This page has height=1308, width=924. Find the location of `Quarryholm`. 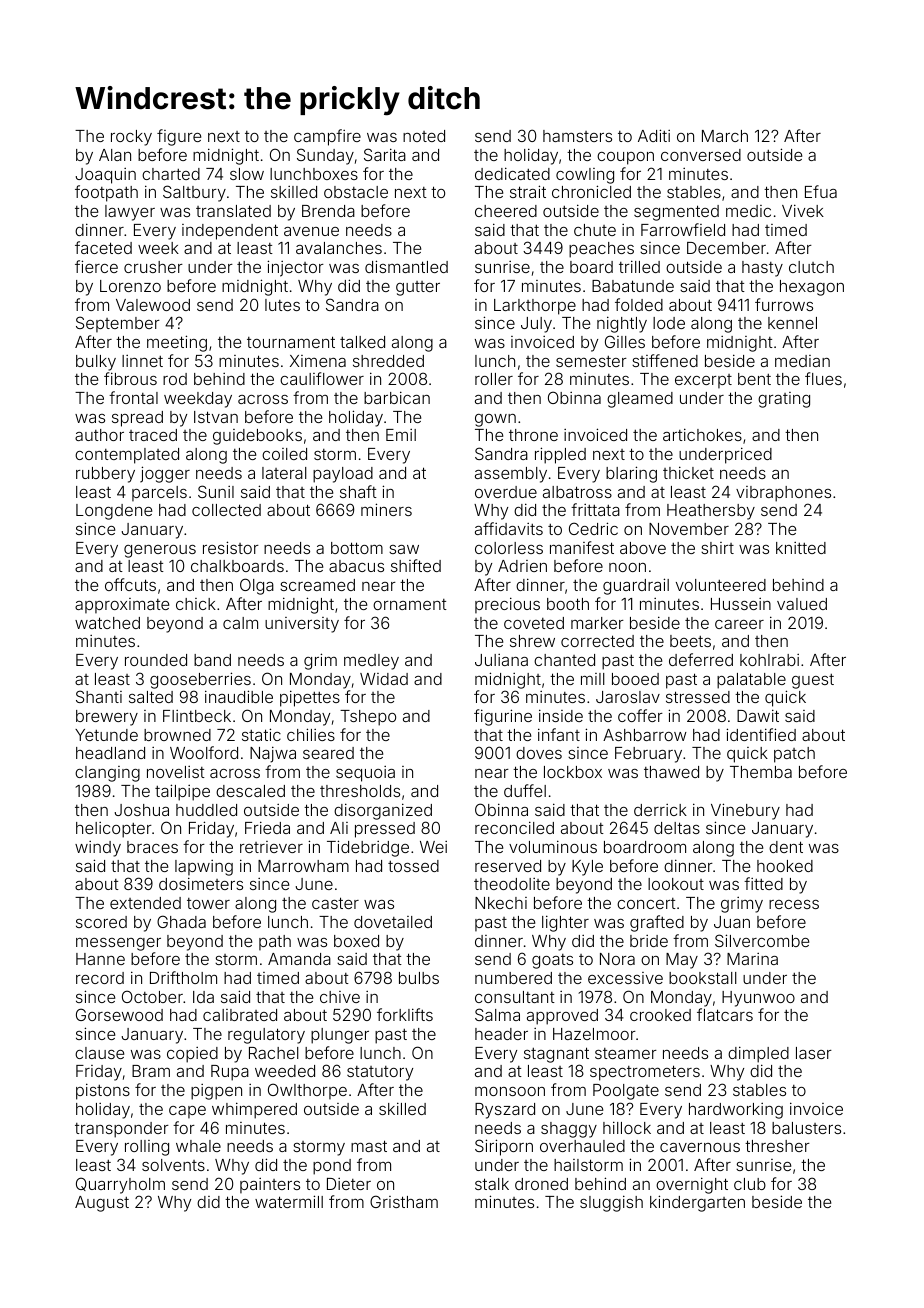

Quarryholm is located at coordinates (120, 1185).
